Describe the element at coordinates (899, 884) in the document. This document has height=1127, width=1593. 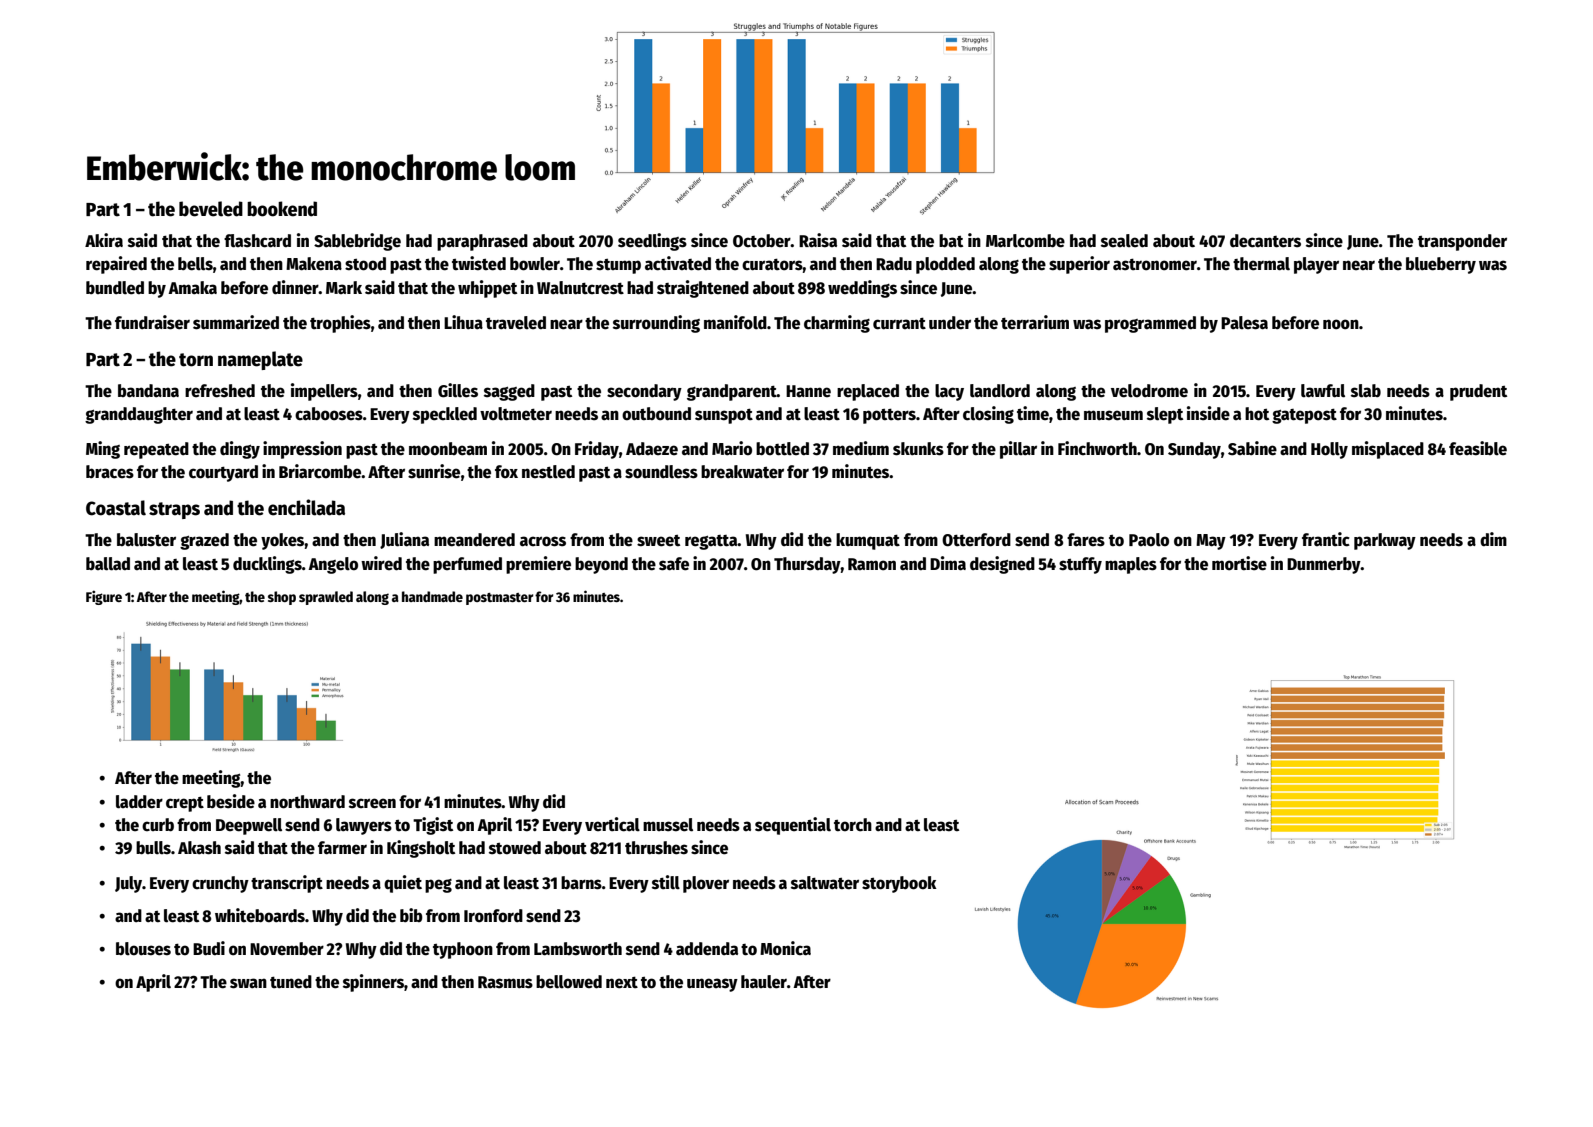
I see `storybook` at that location.
